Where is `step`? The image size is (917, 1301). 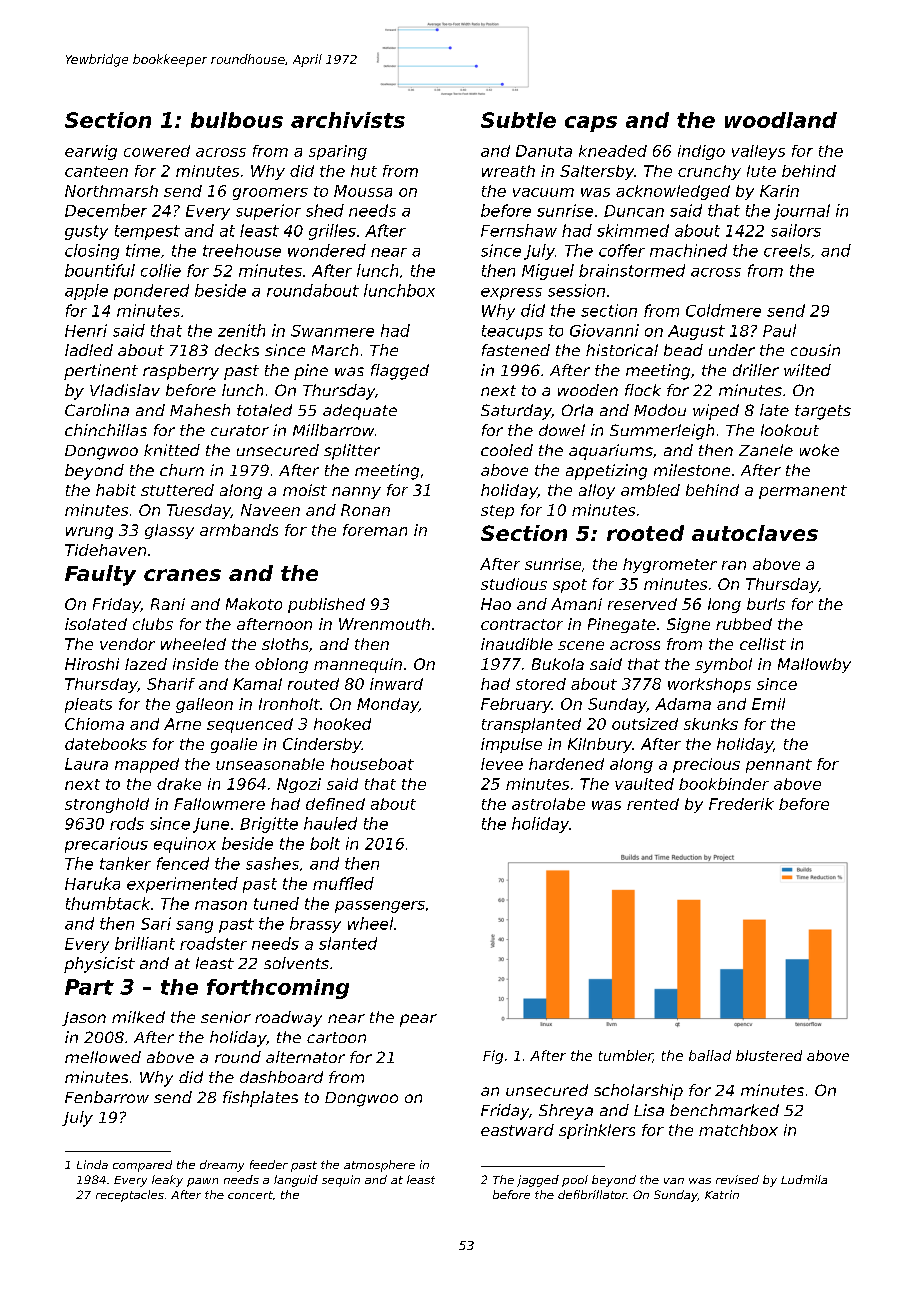 step is located at coordinates (497, 512).
